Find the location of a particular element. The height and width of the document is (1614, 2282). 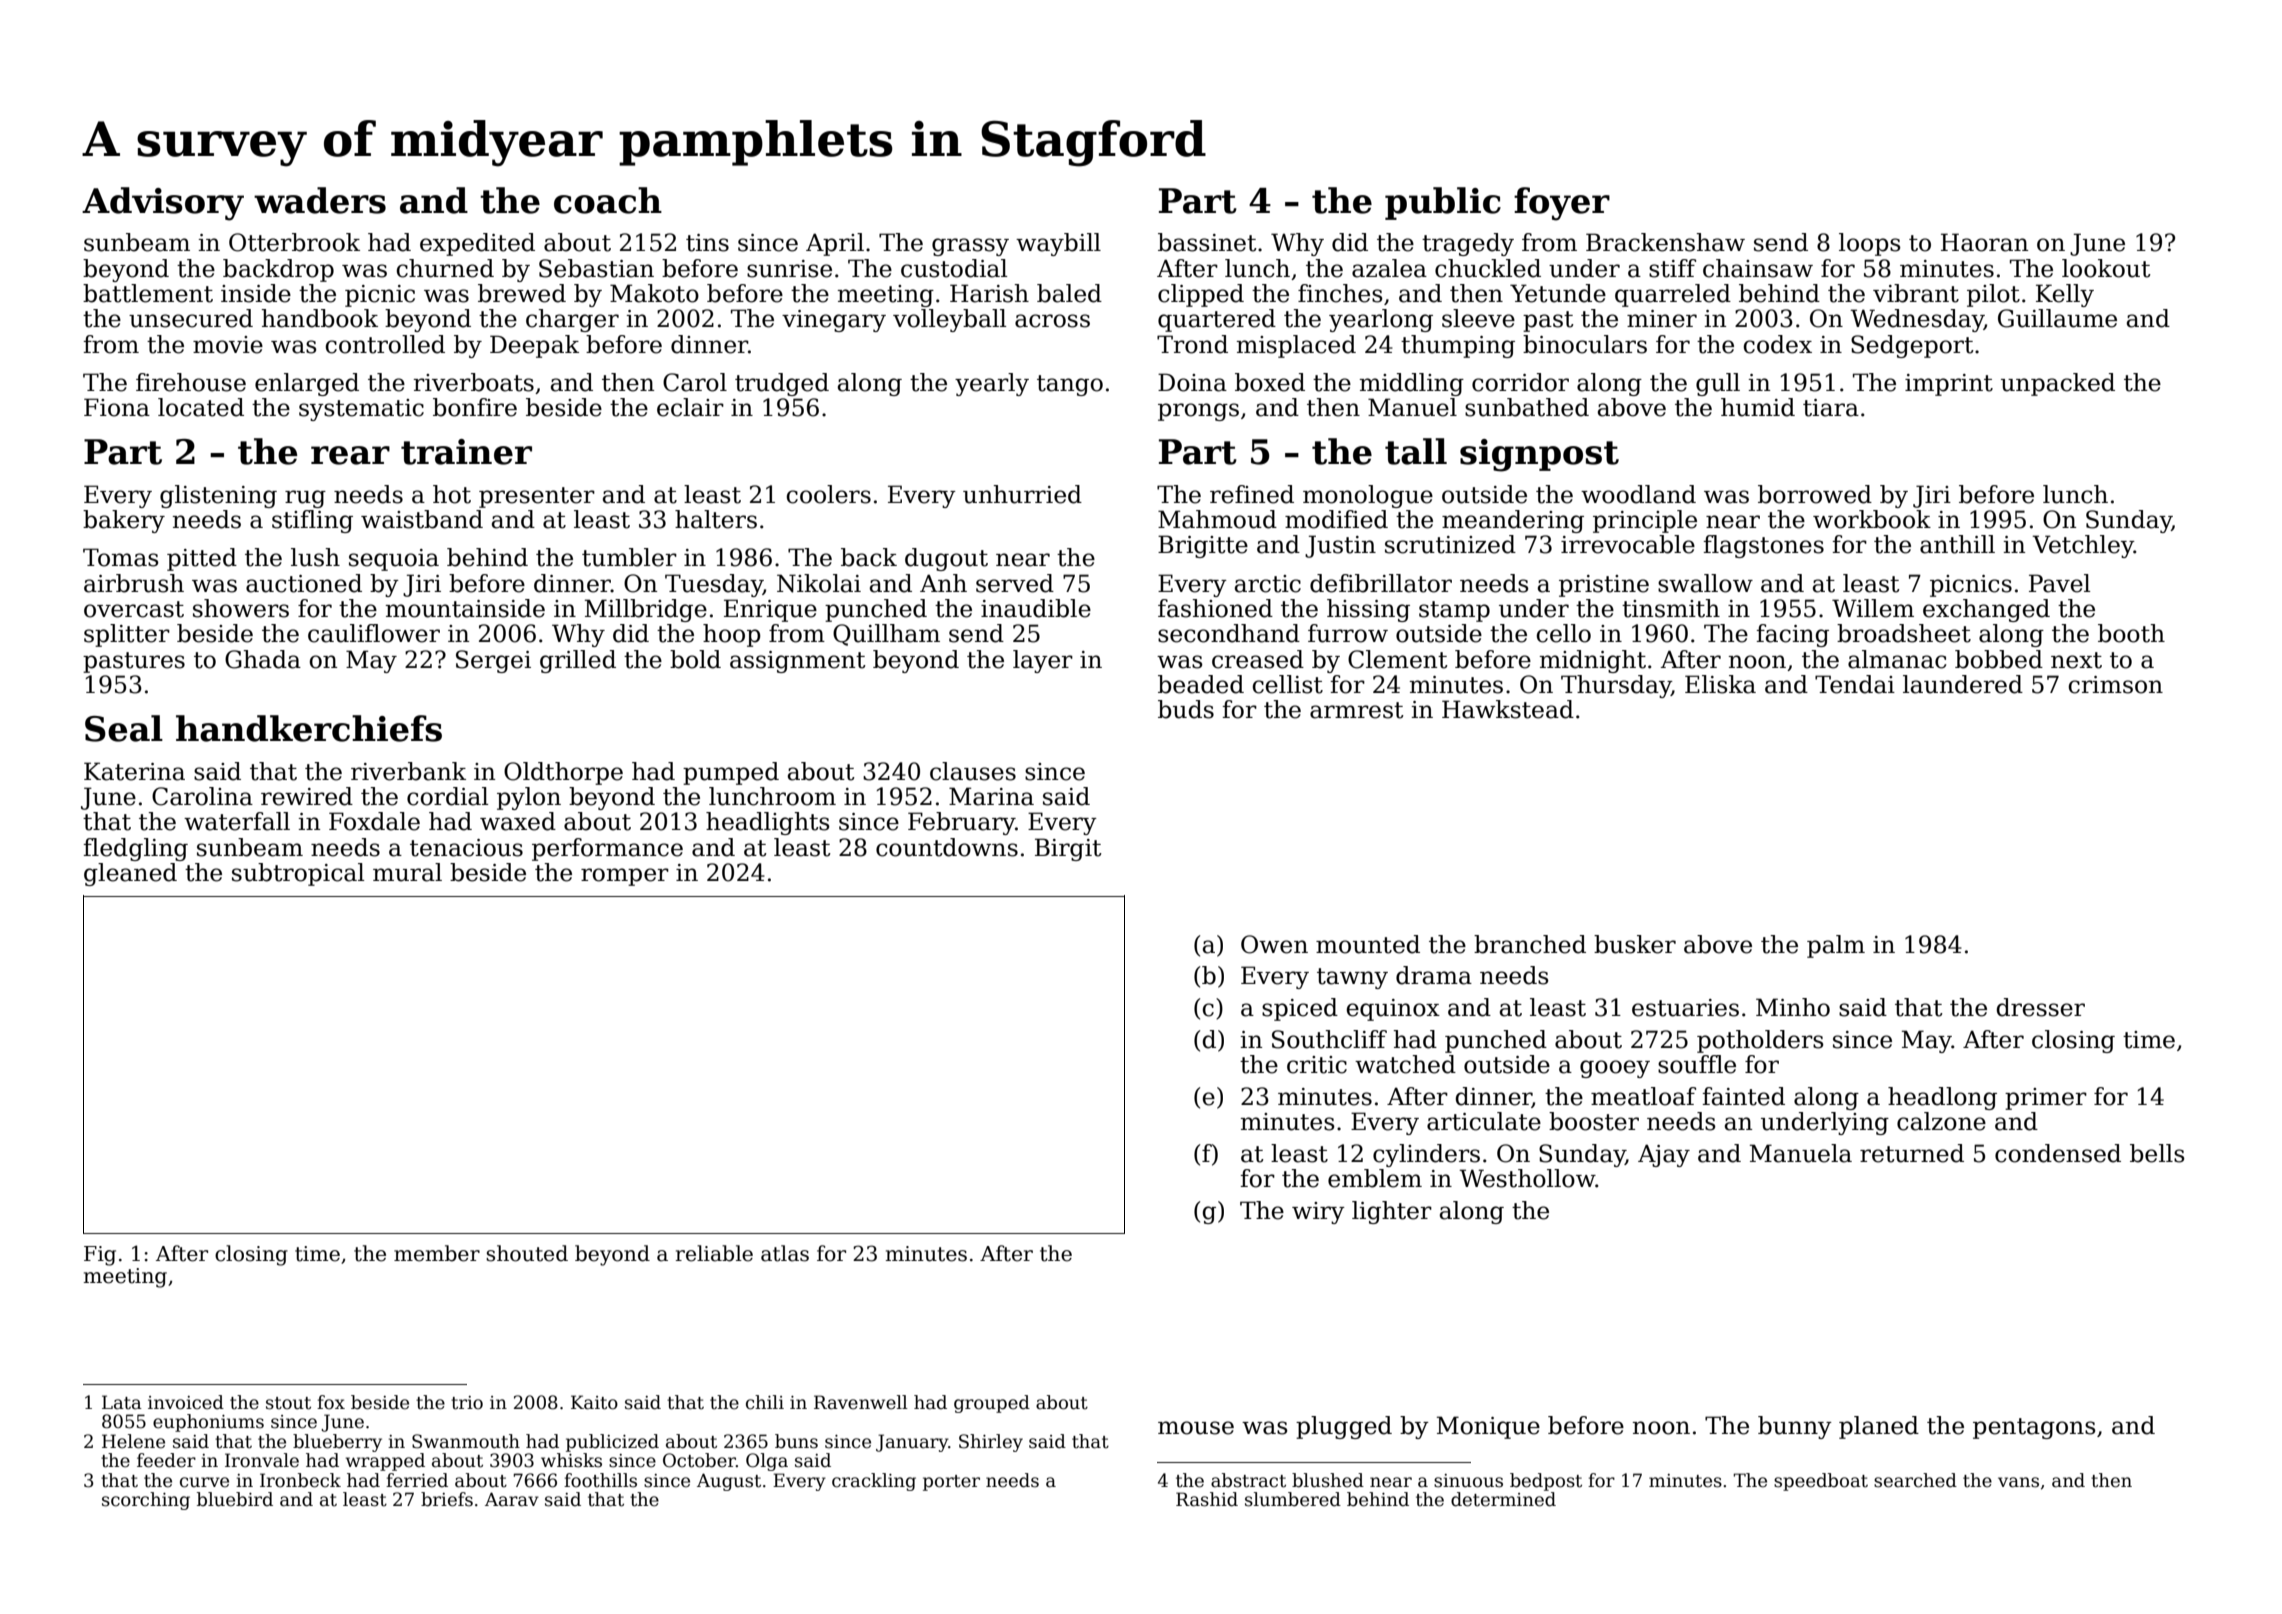

Haoran is located at coordinates (1984, 242).
